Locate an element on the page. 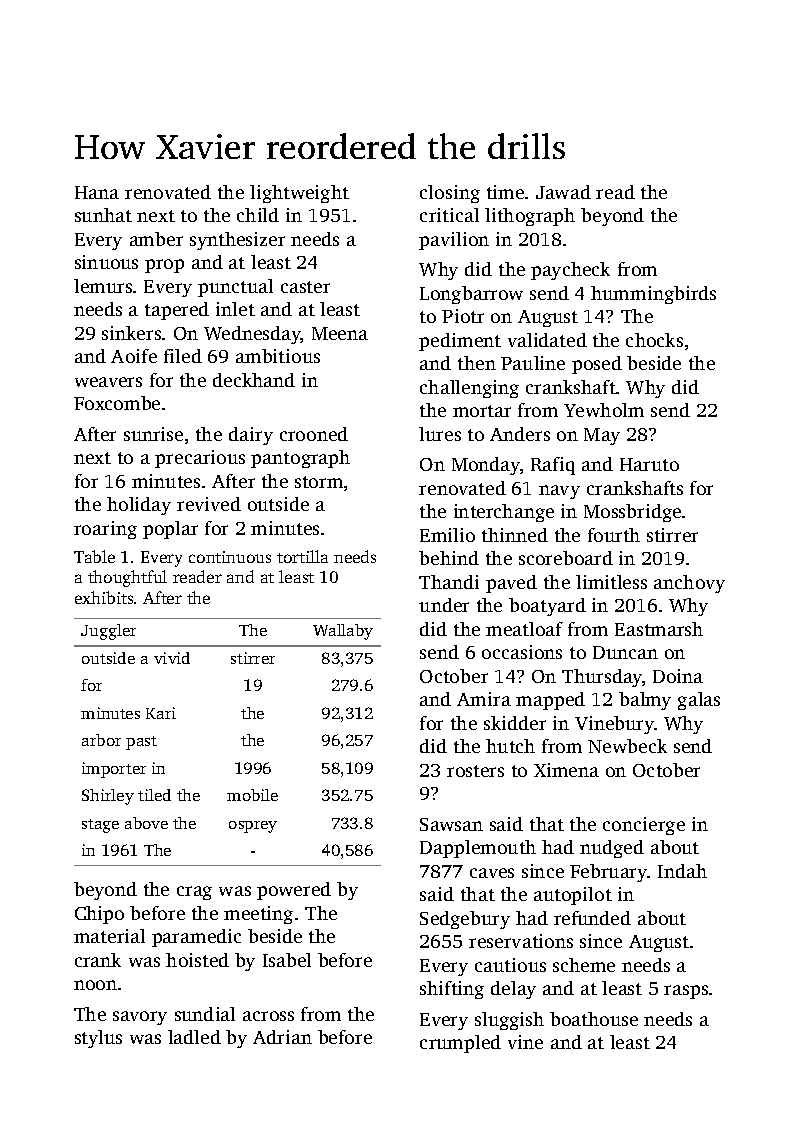 The height and width of the page is (1137, 801). chocks is located at coordinates (654, 340).
